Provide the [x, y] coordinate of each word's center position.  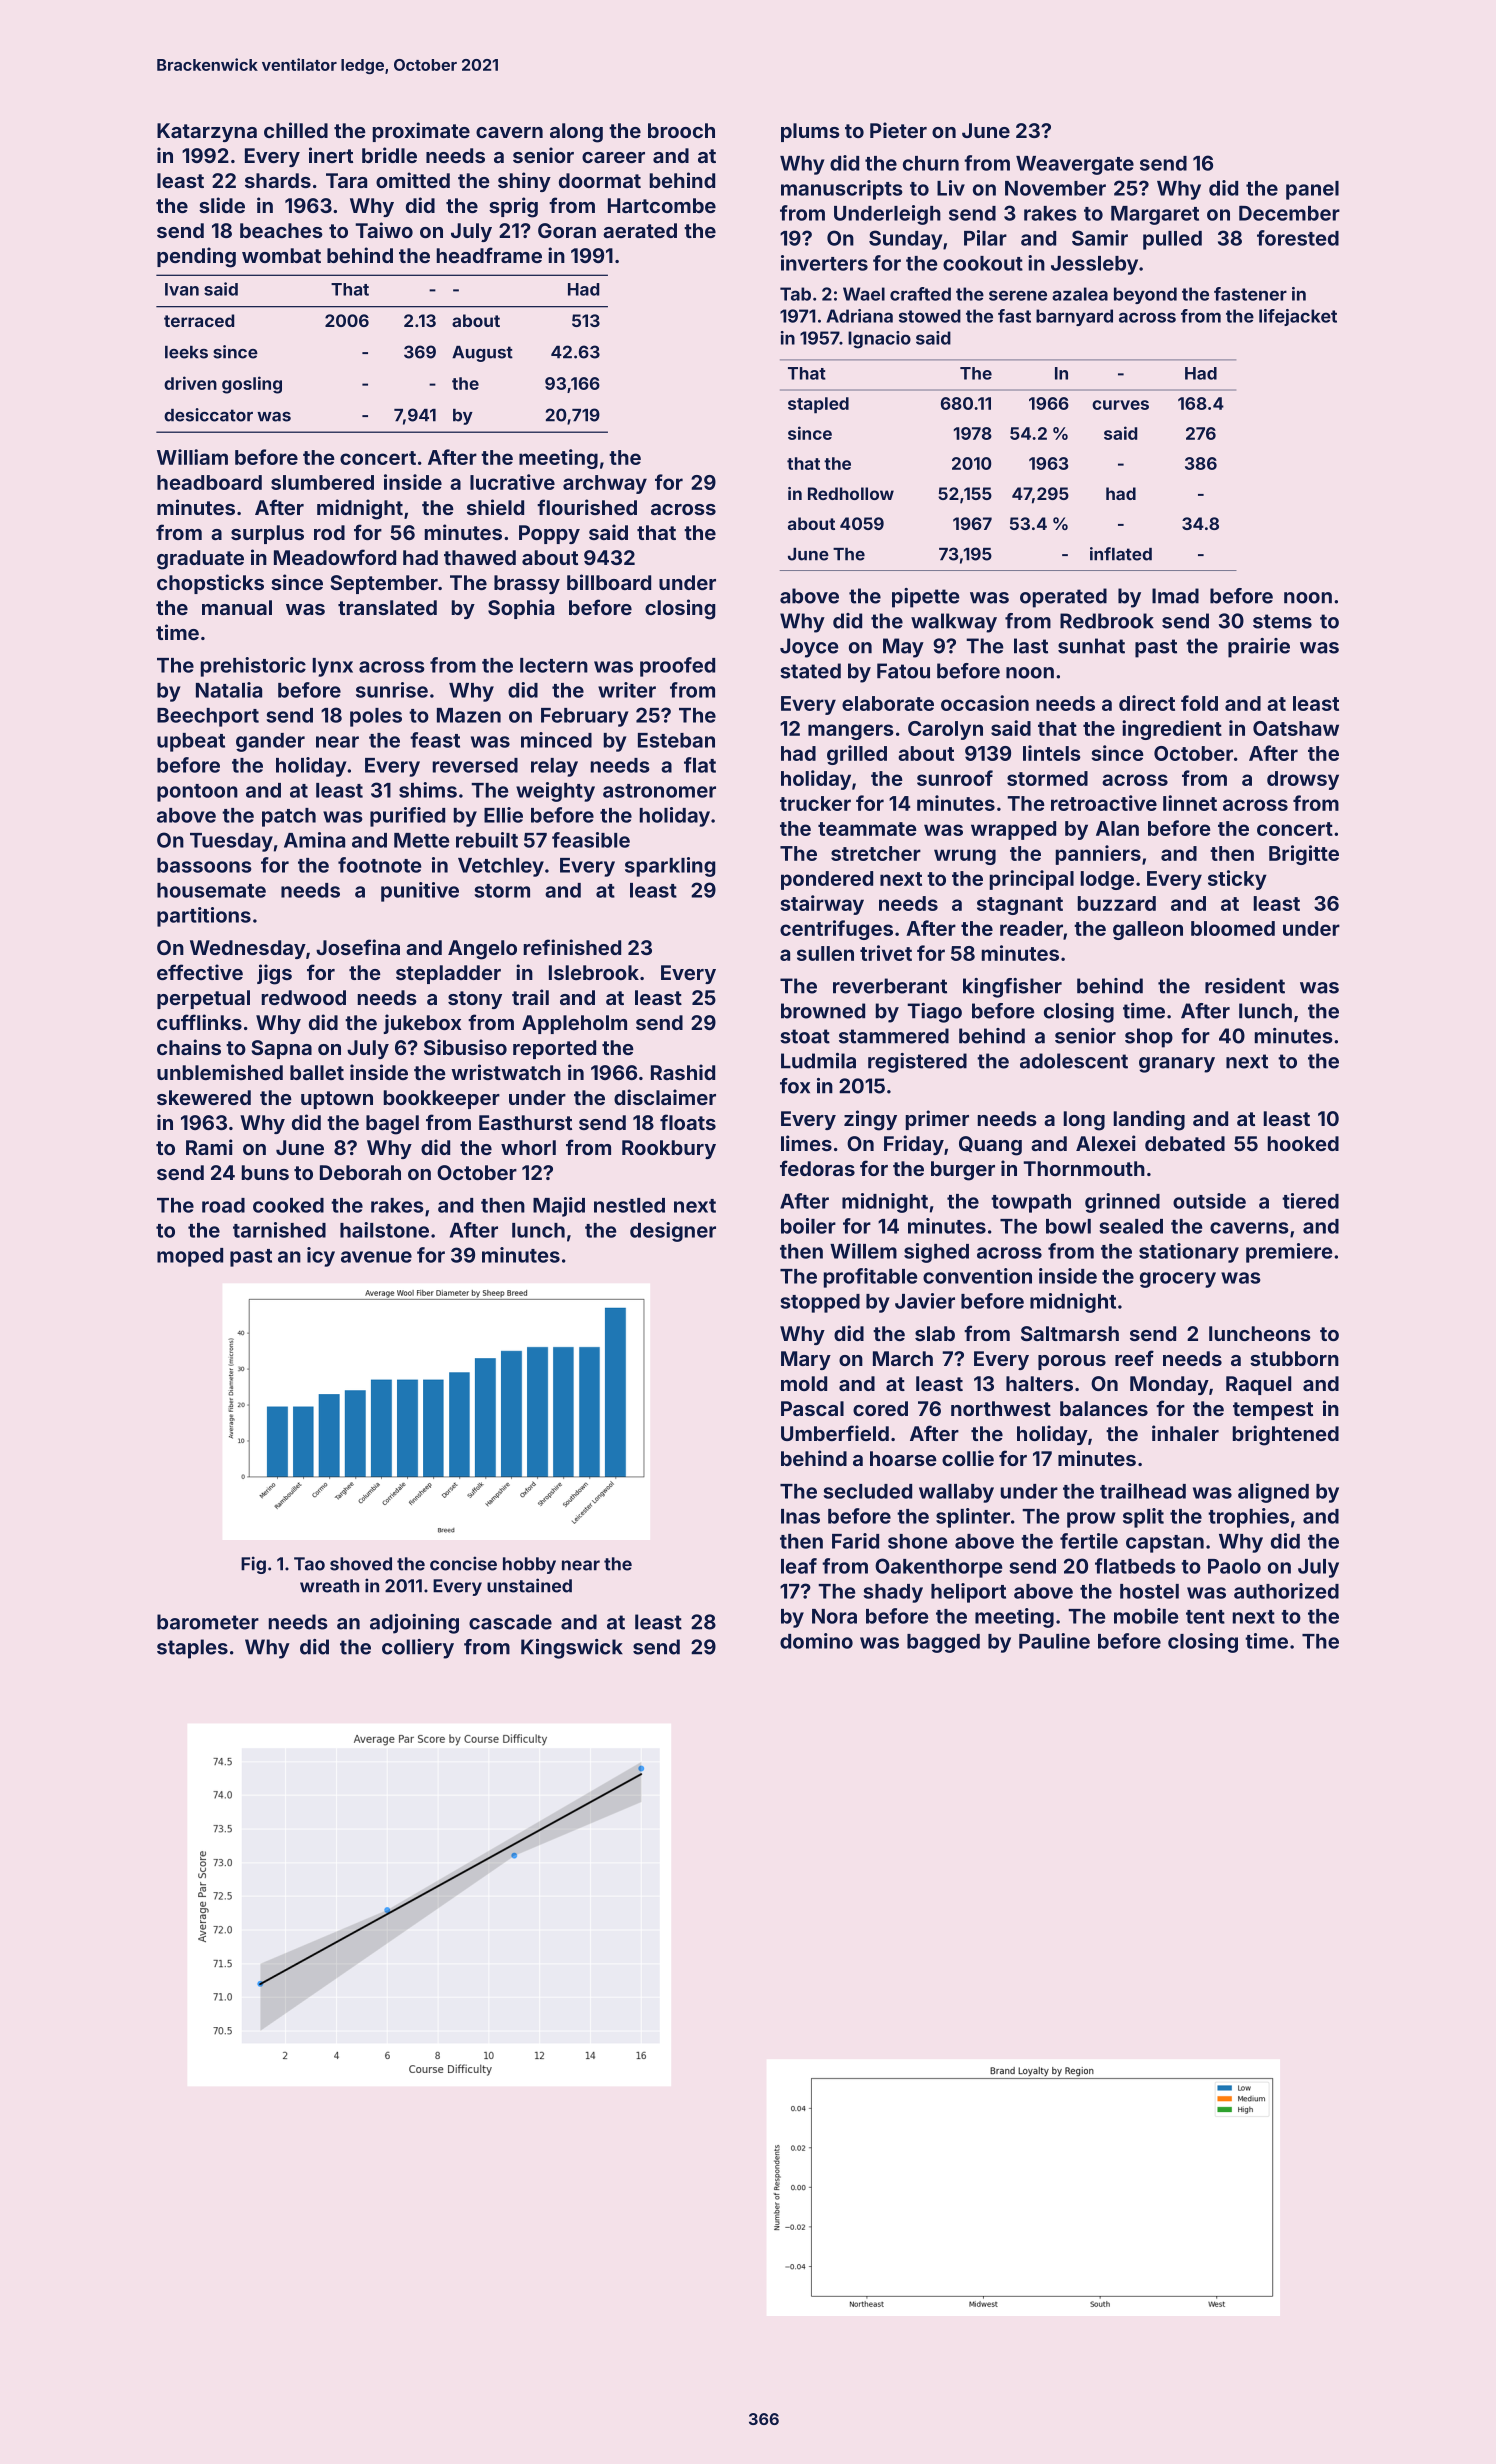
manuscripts [842, 190]
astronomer [659, 791]
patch [289, 817]
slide [222, 205]
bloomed [1233, 928]
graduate [200, 560]
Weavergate [1075, 165]
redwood [304, 997]
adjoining [414, 1624]
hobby [529, 1565]
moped [190, 1257]
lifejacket [1298, 317]
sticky [1237, 880]
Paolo [1234, 1566]
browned [823, 1011]
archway [605, 484]
